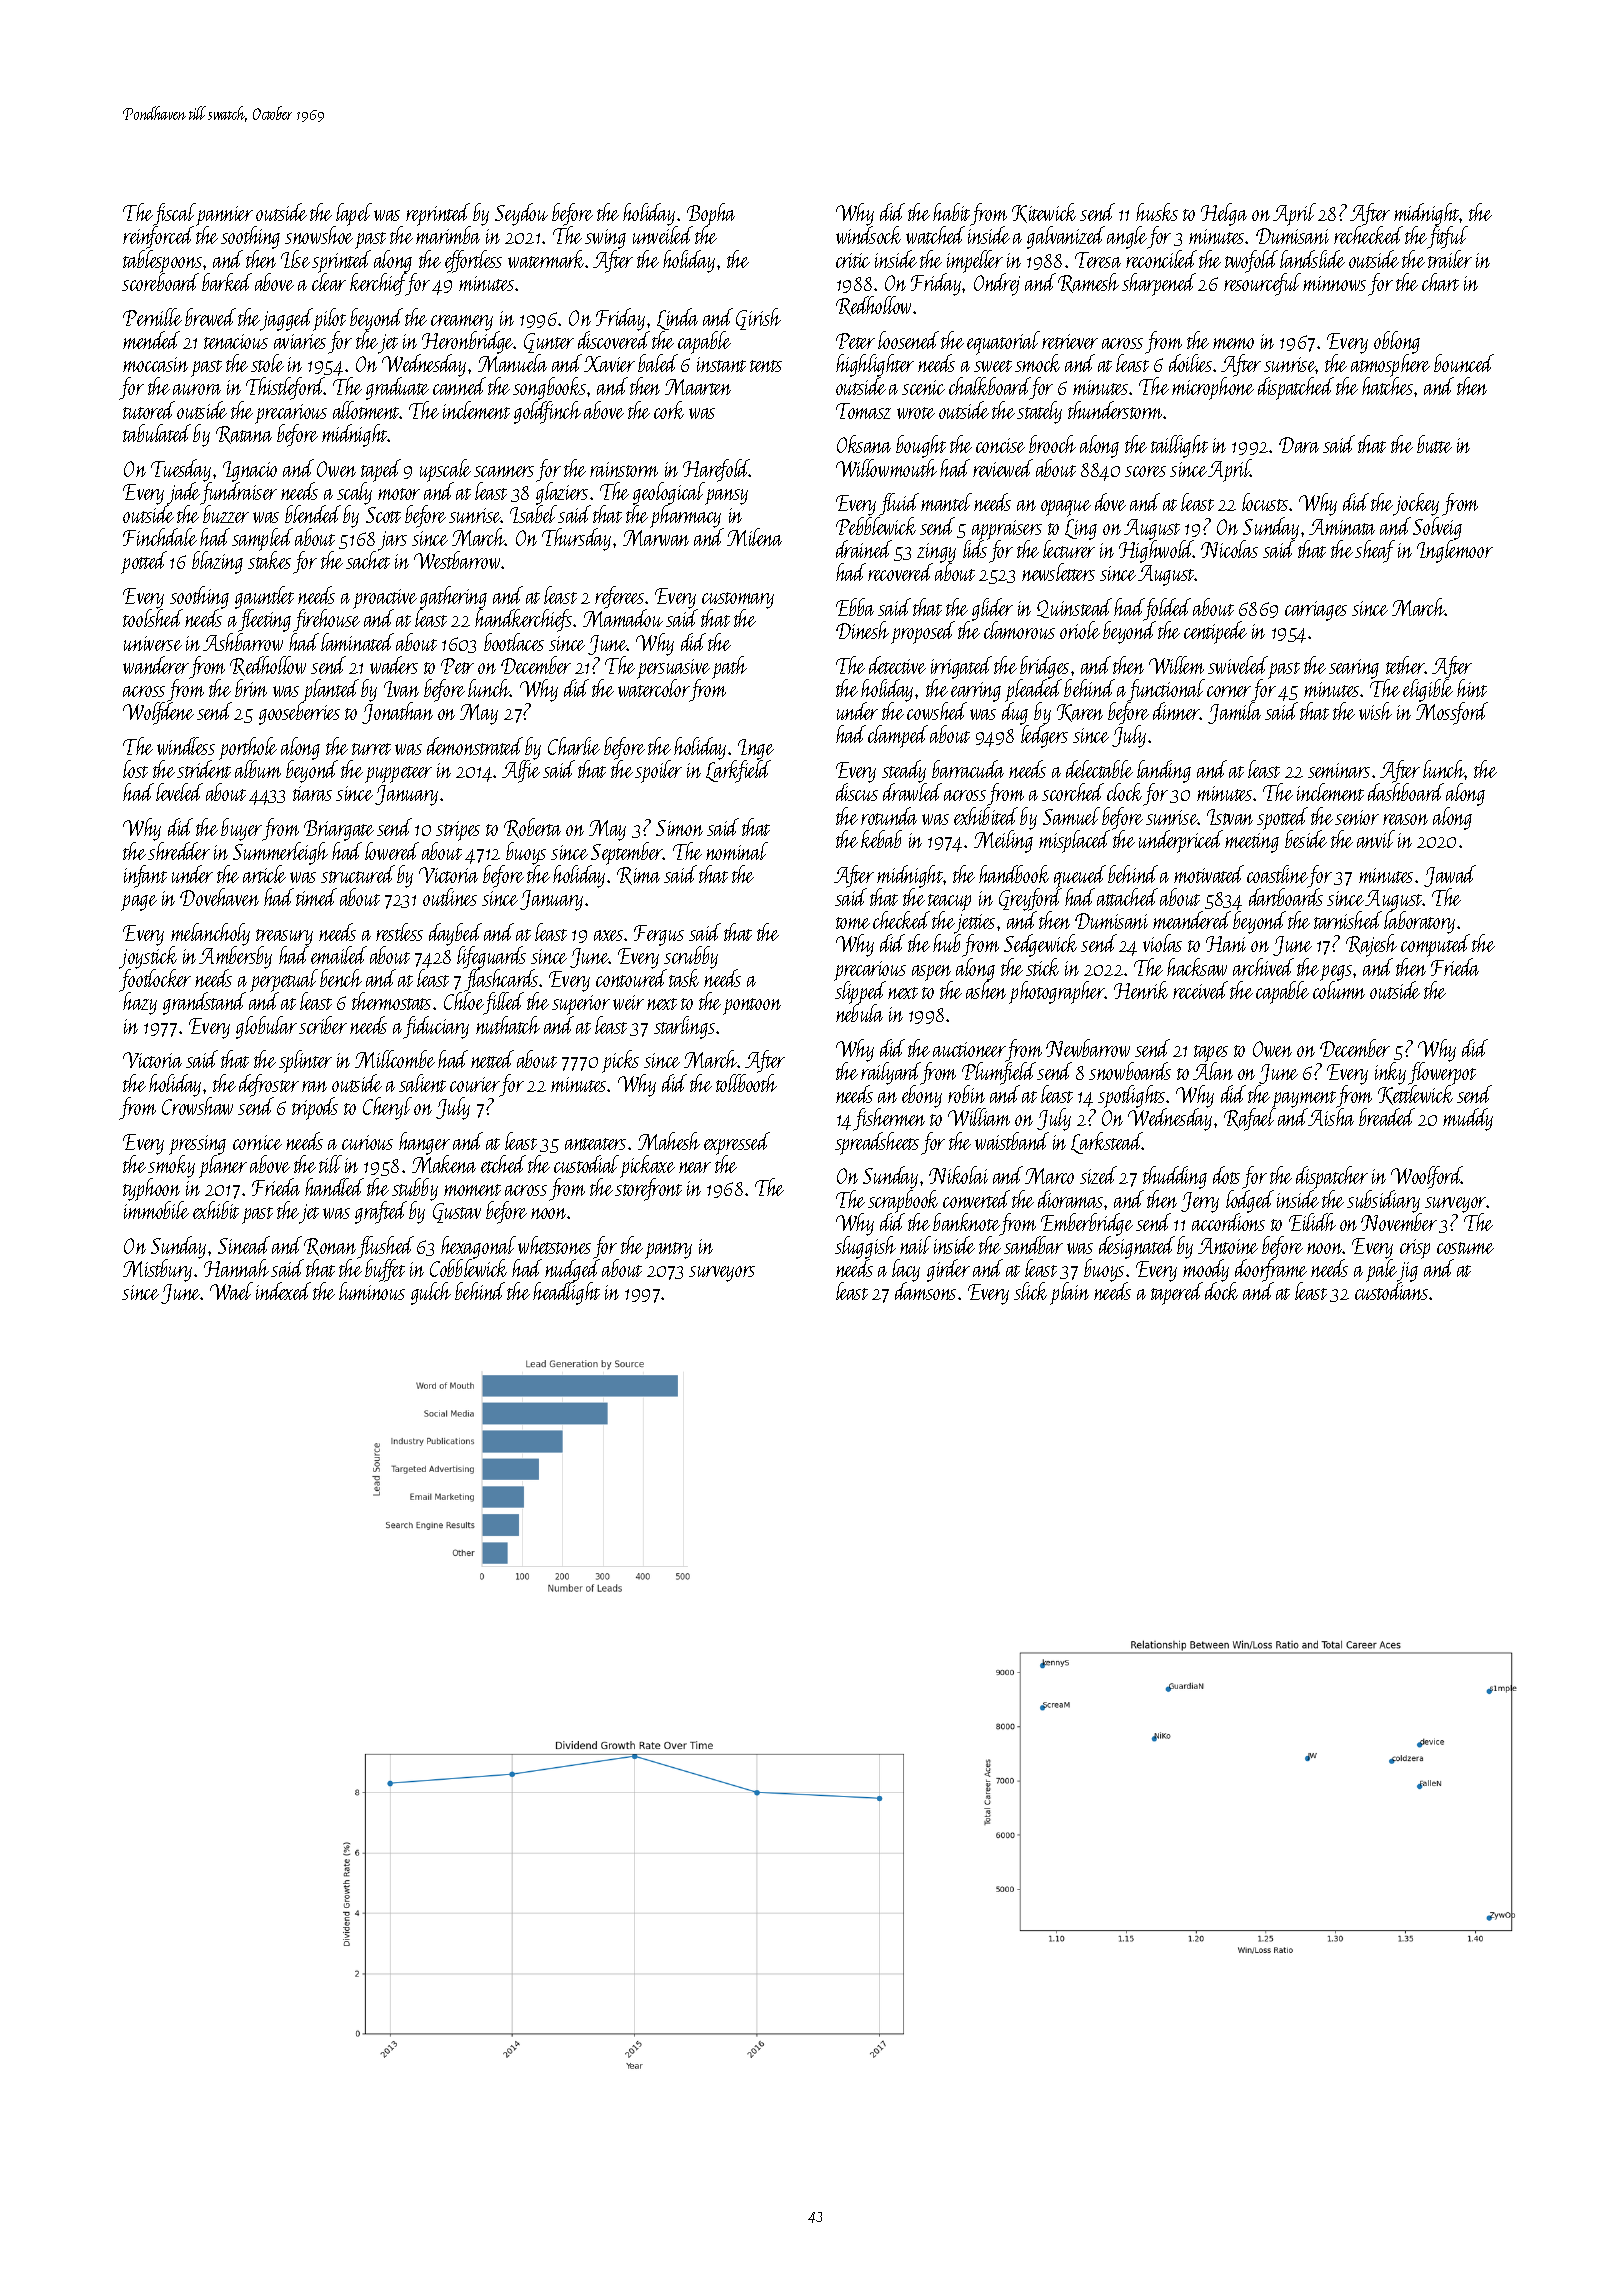 Image resolution: width=1620 pixels, height=2292 pixels. Describe the element at coordinates (264, 874) in the screenshot. I see `article` at that location.
